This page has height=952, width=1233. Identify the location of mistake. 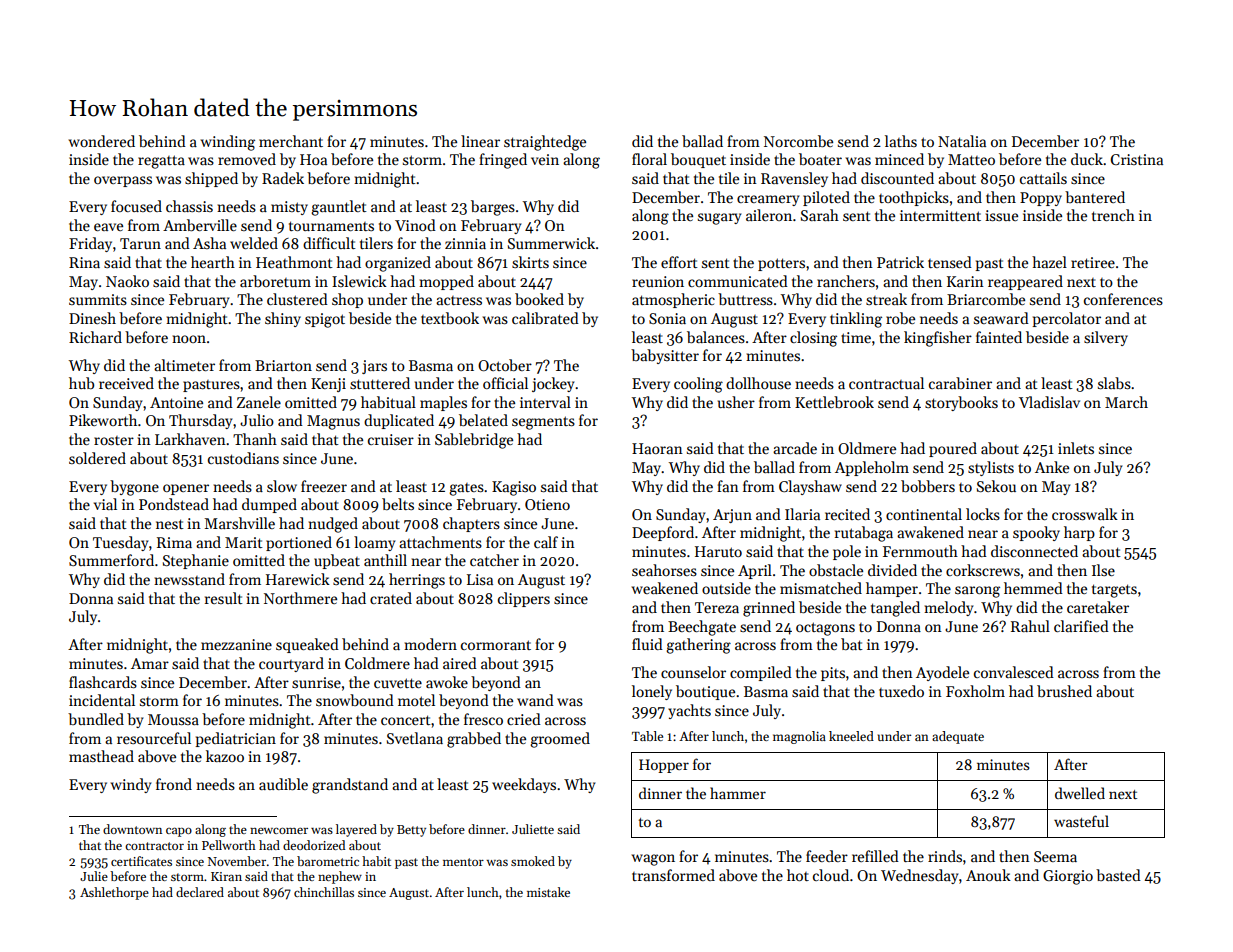
(548, 892).
